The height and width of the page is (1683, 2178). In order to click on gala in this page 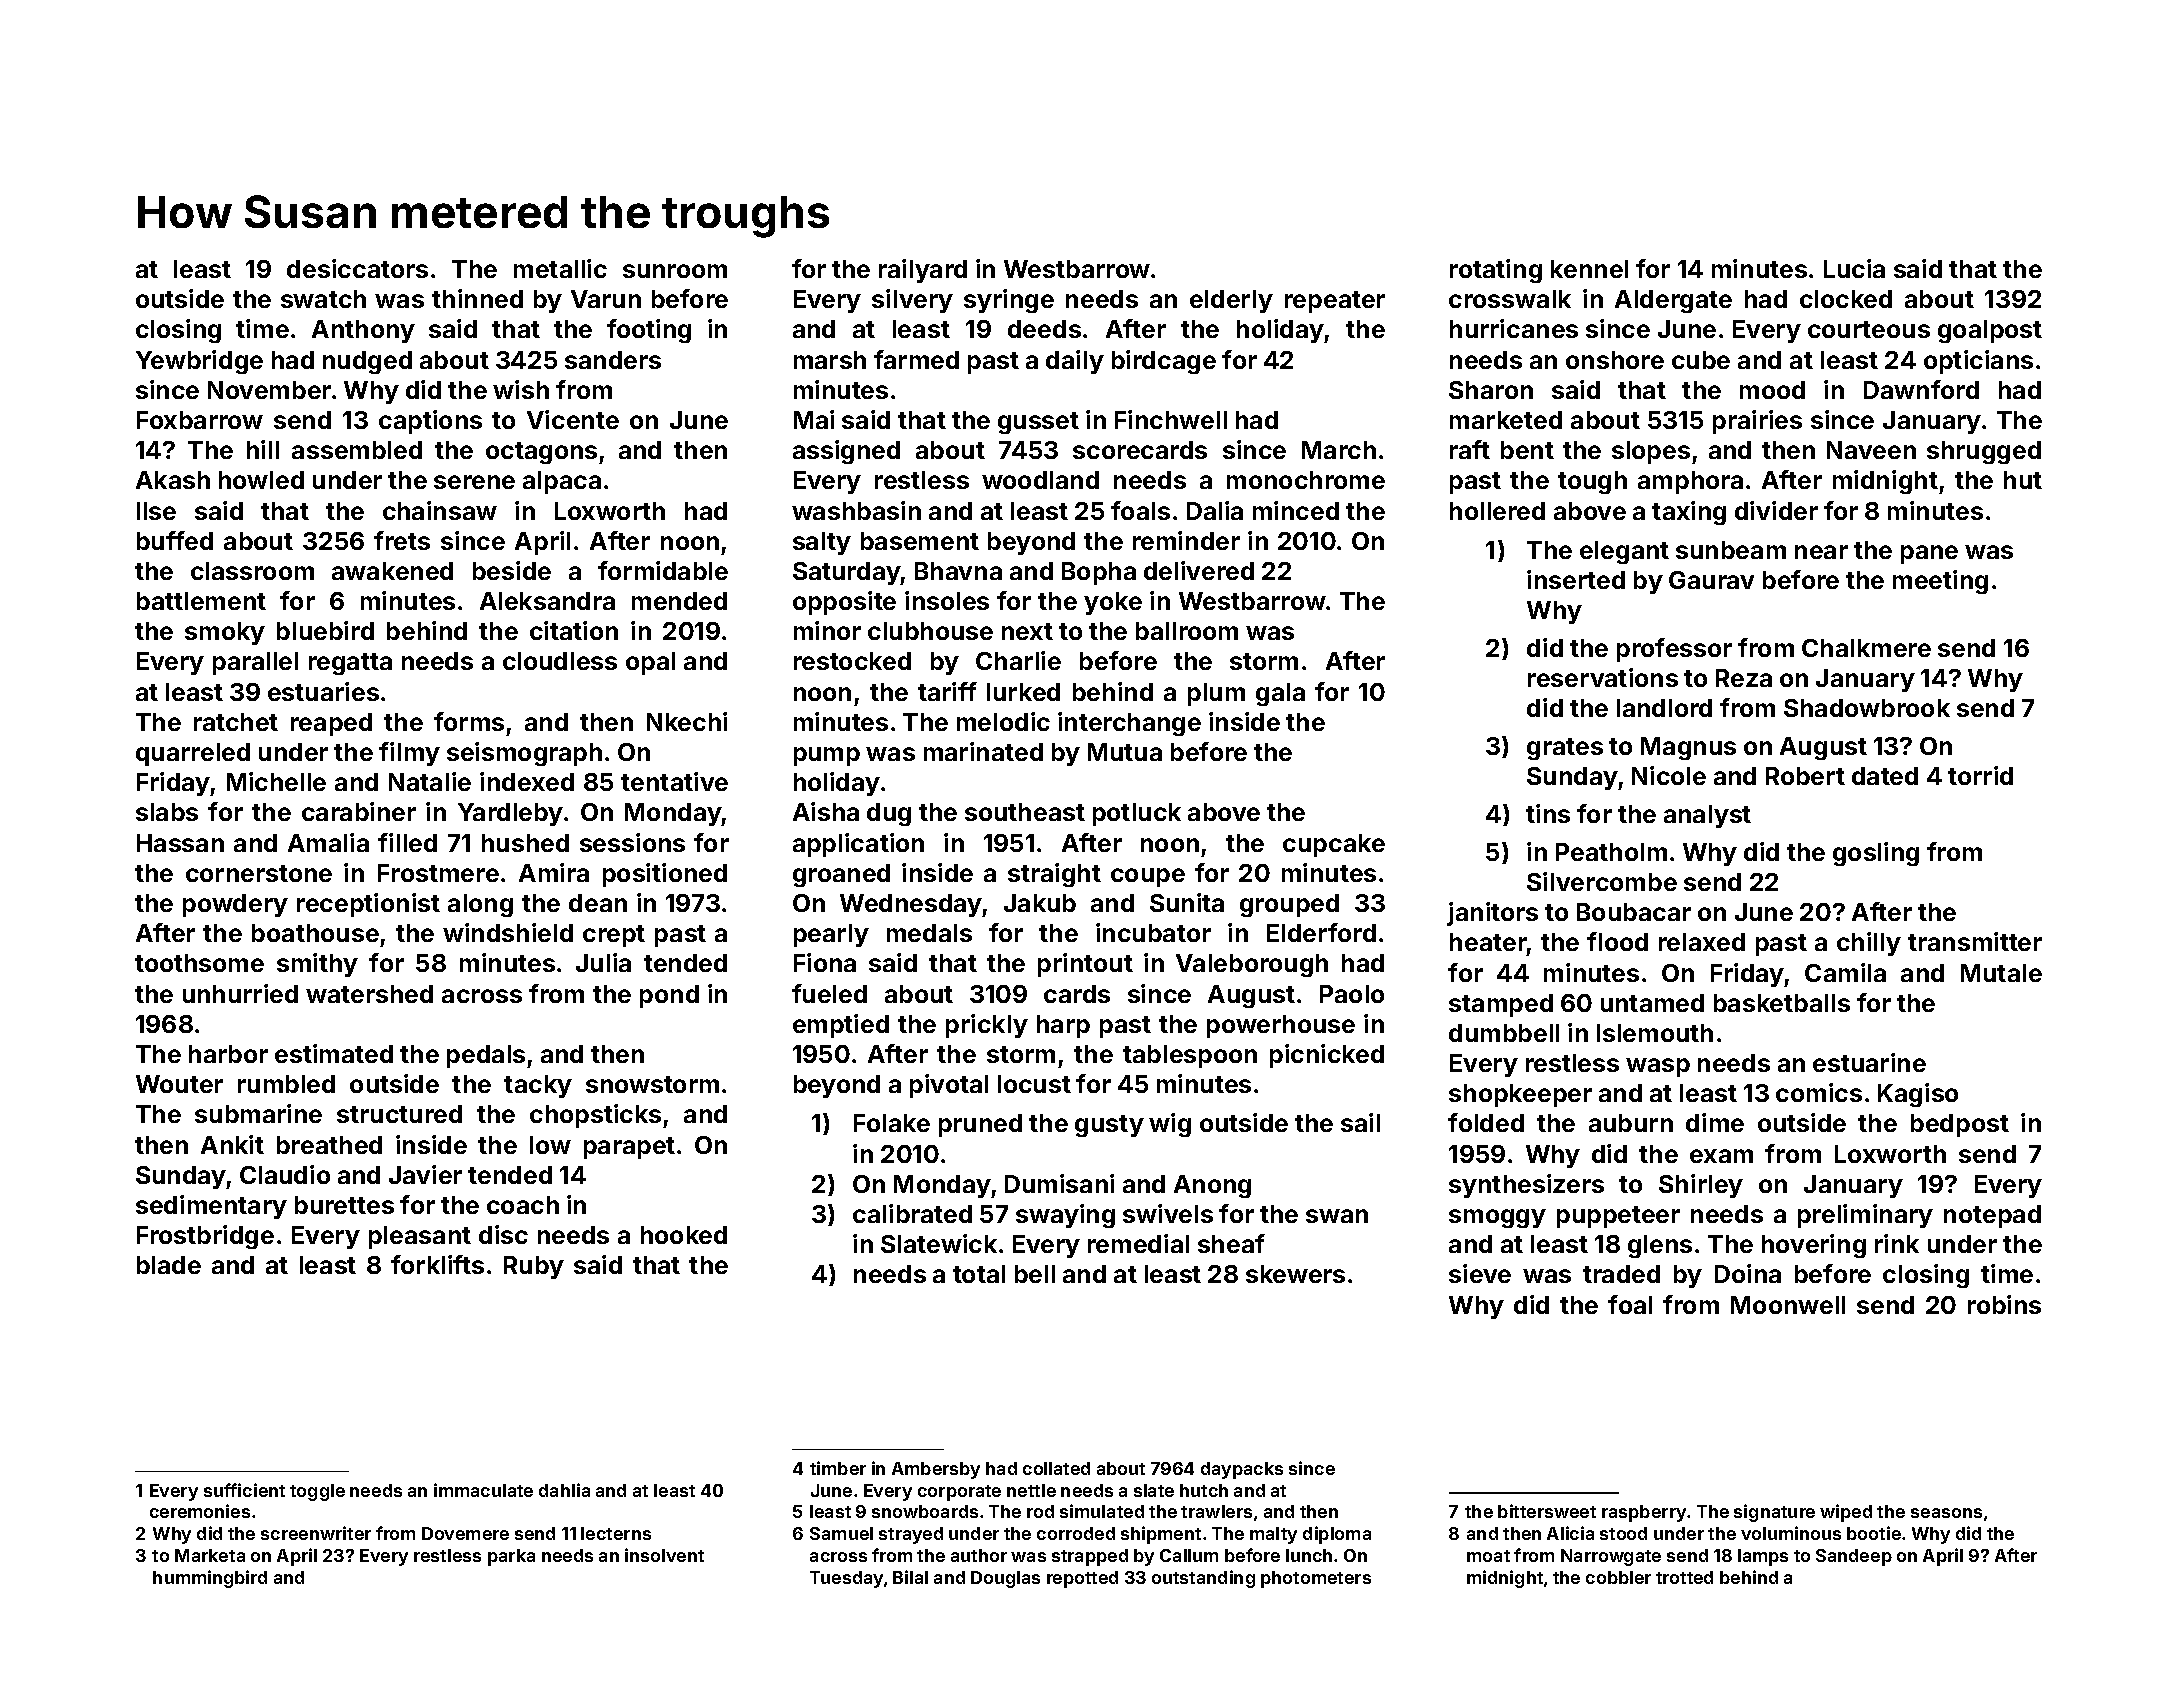, I will do `click(1280, 694)`.
